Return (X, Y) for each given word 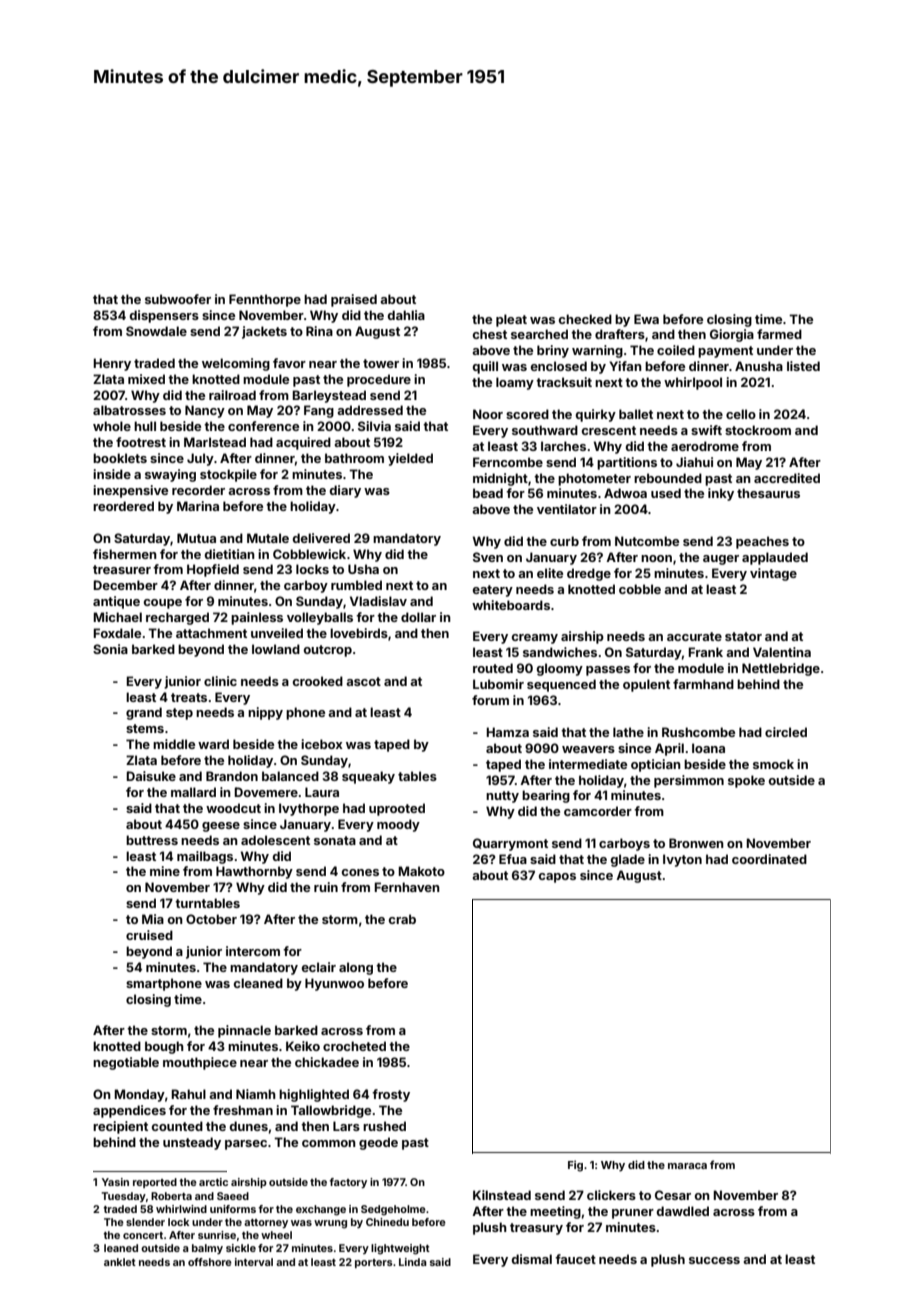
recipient (120, 1127)
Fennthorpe (265, 300)
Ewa (646, 319)
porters (374, 1263)
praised (354, 300)
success (714, 1260)
